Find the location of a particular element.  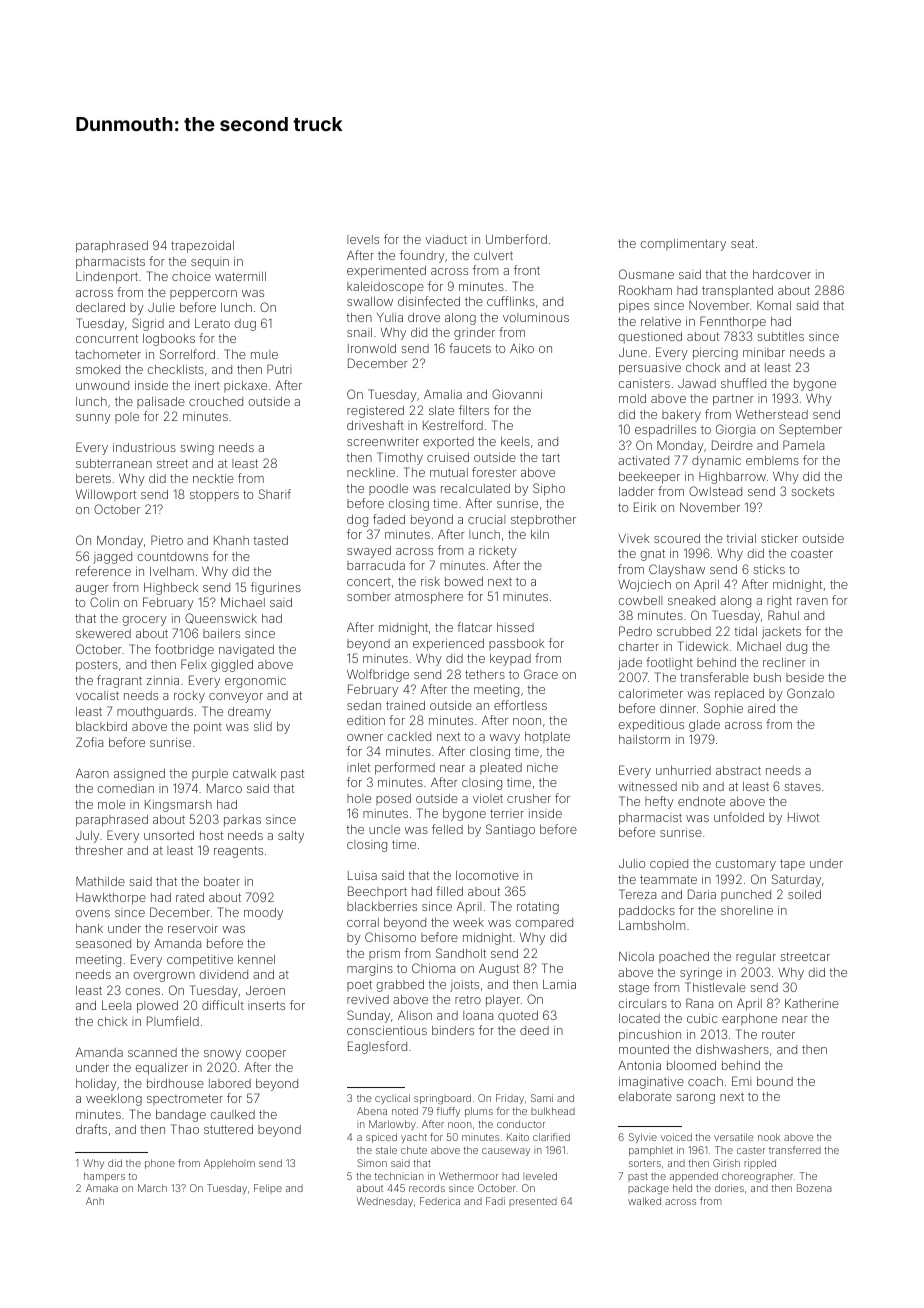

raven is located at coordinates (812, 601).
